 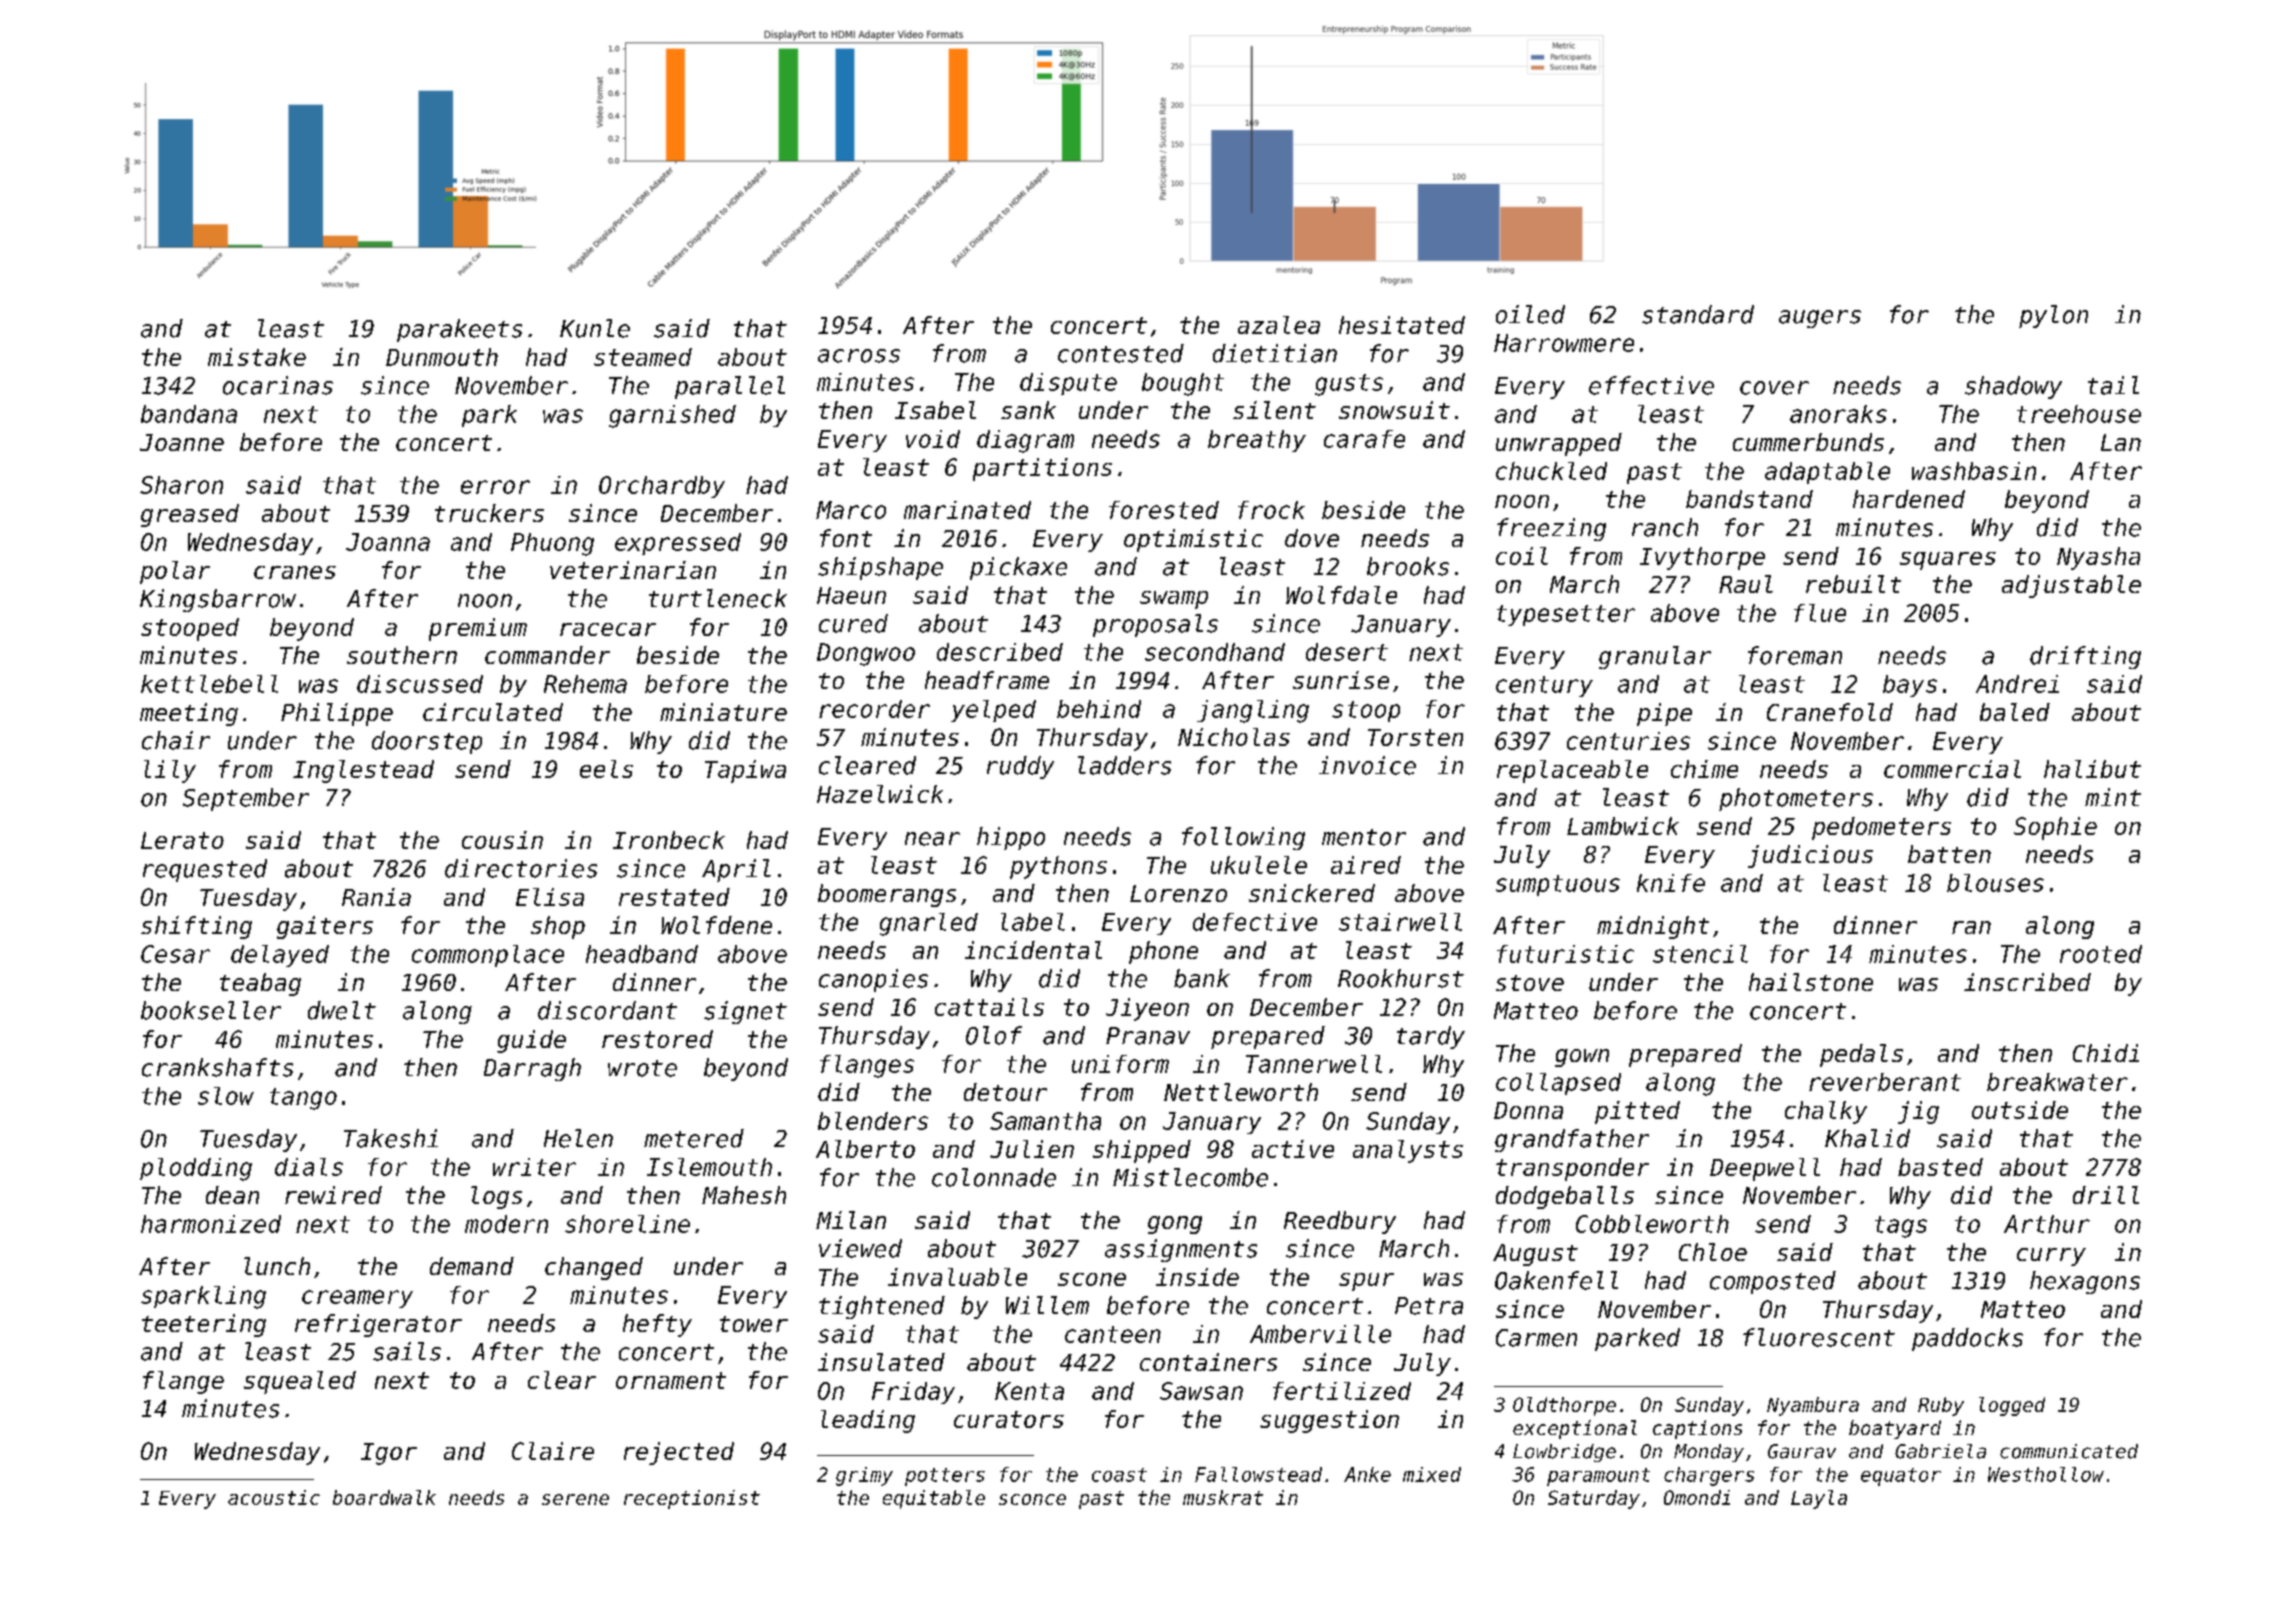 What do you see at coordinates (378, 1325) in the image?
I see `refrigerator` at bounding box center [378, 1325].
